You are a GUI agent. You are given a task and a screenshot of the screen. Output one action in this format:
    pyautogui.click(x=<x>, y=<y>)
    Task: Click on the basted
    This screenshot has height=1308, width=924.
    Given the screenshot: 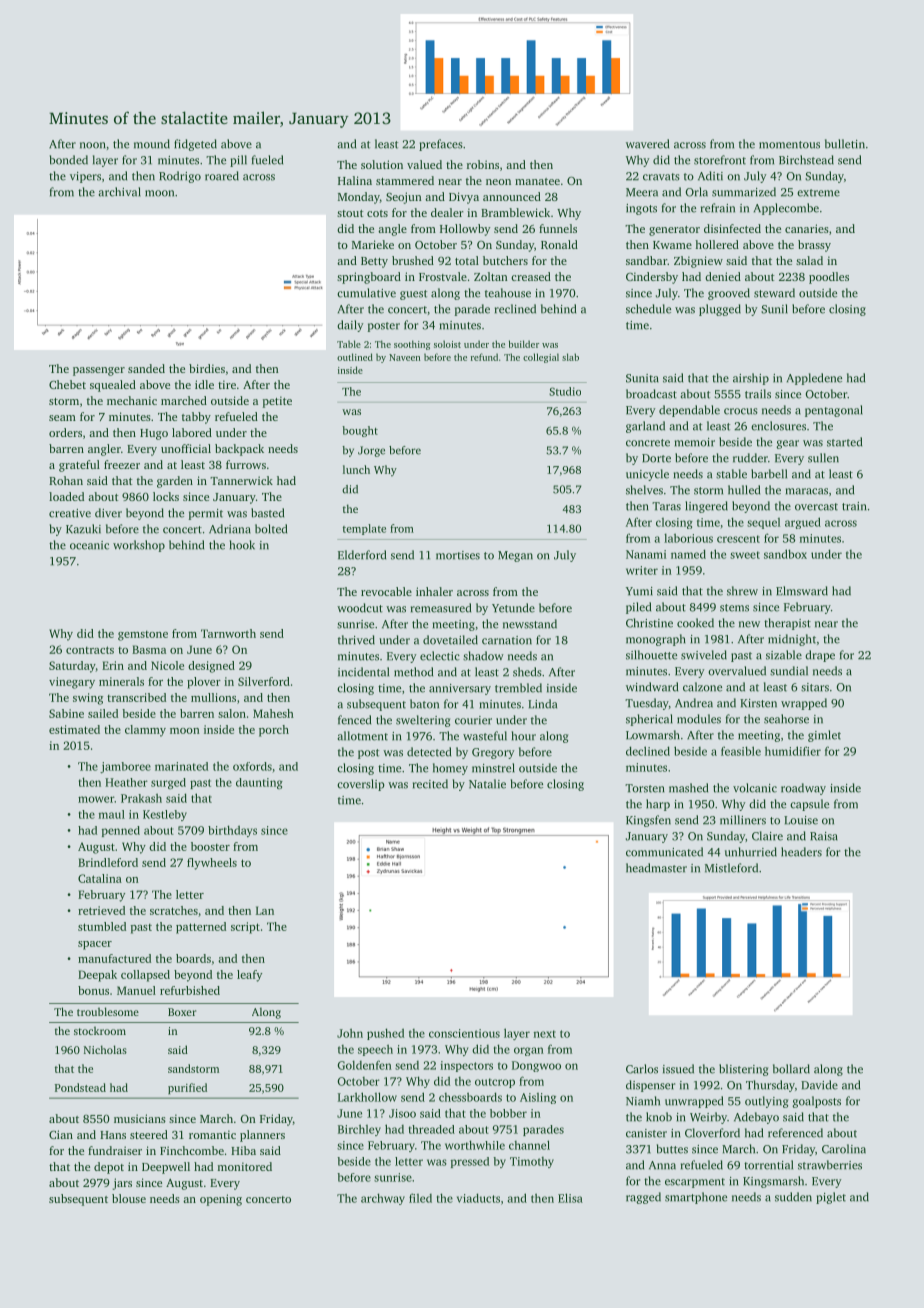 What is the action you would take?
    pyautogui.click(x=267, y=513)
